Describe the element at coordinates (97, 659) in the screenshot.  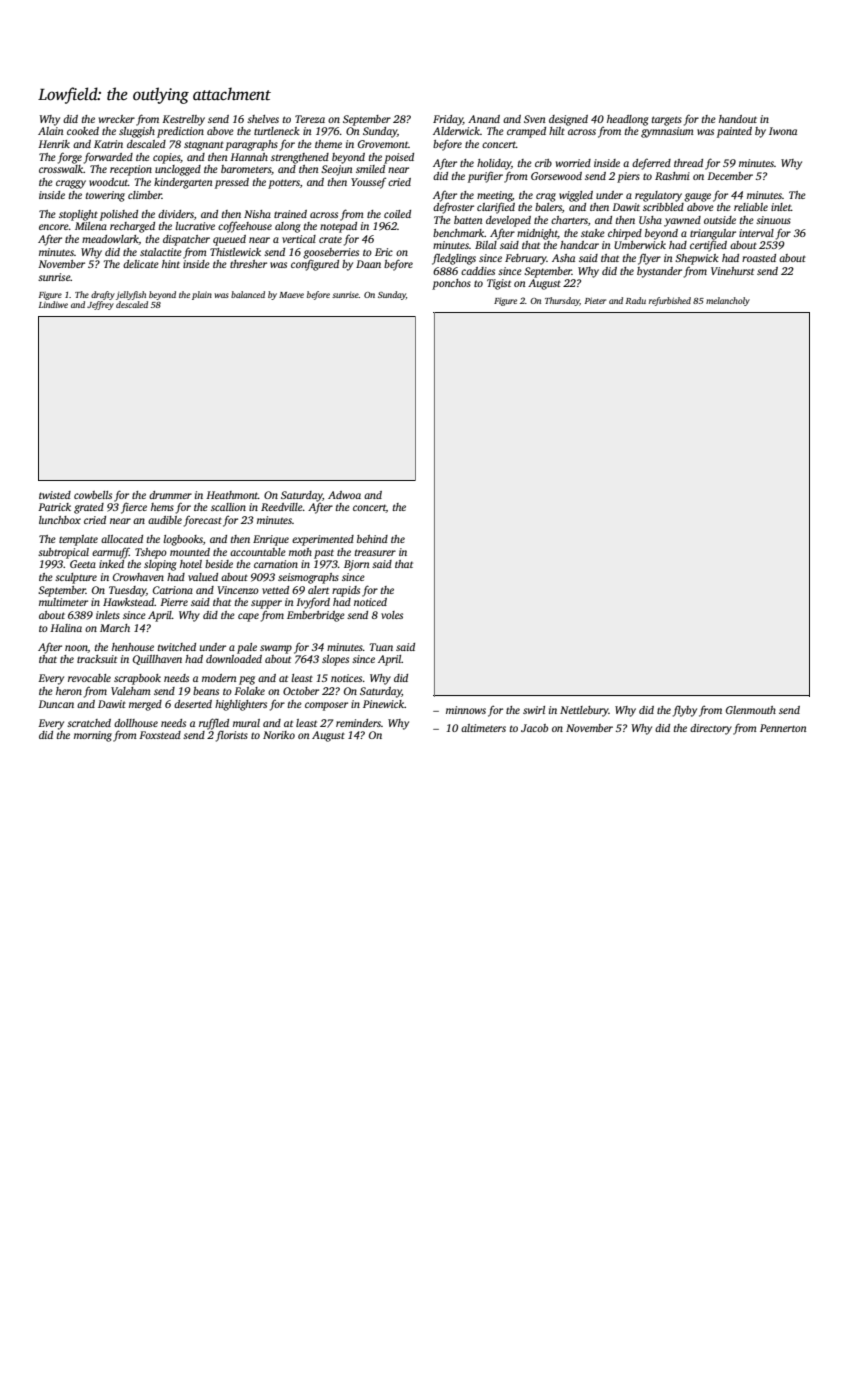
I see `tracksuit` at that location.
